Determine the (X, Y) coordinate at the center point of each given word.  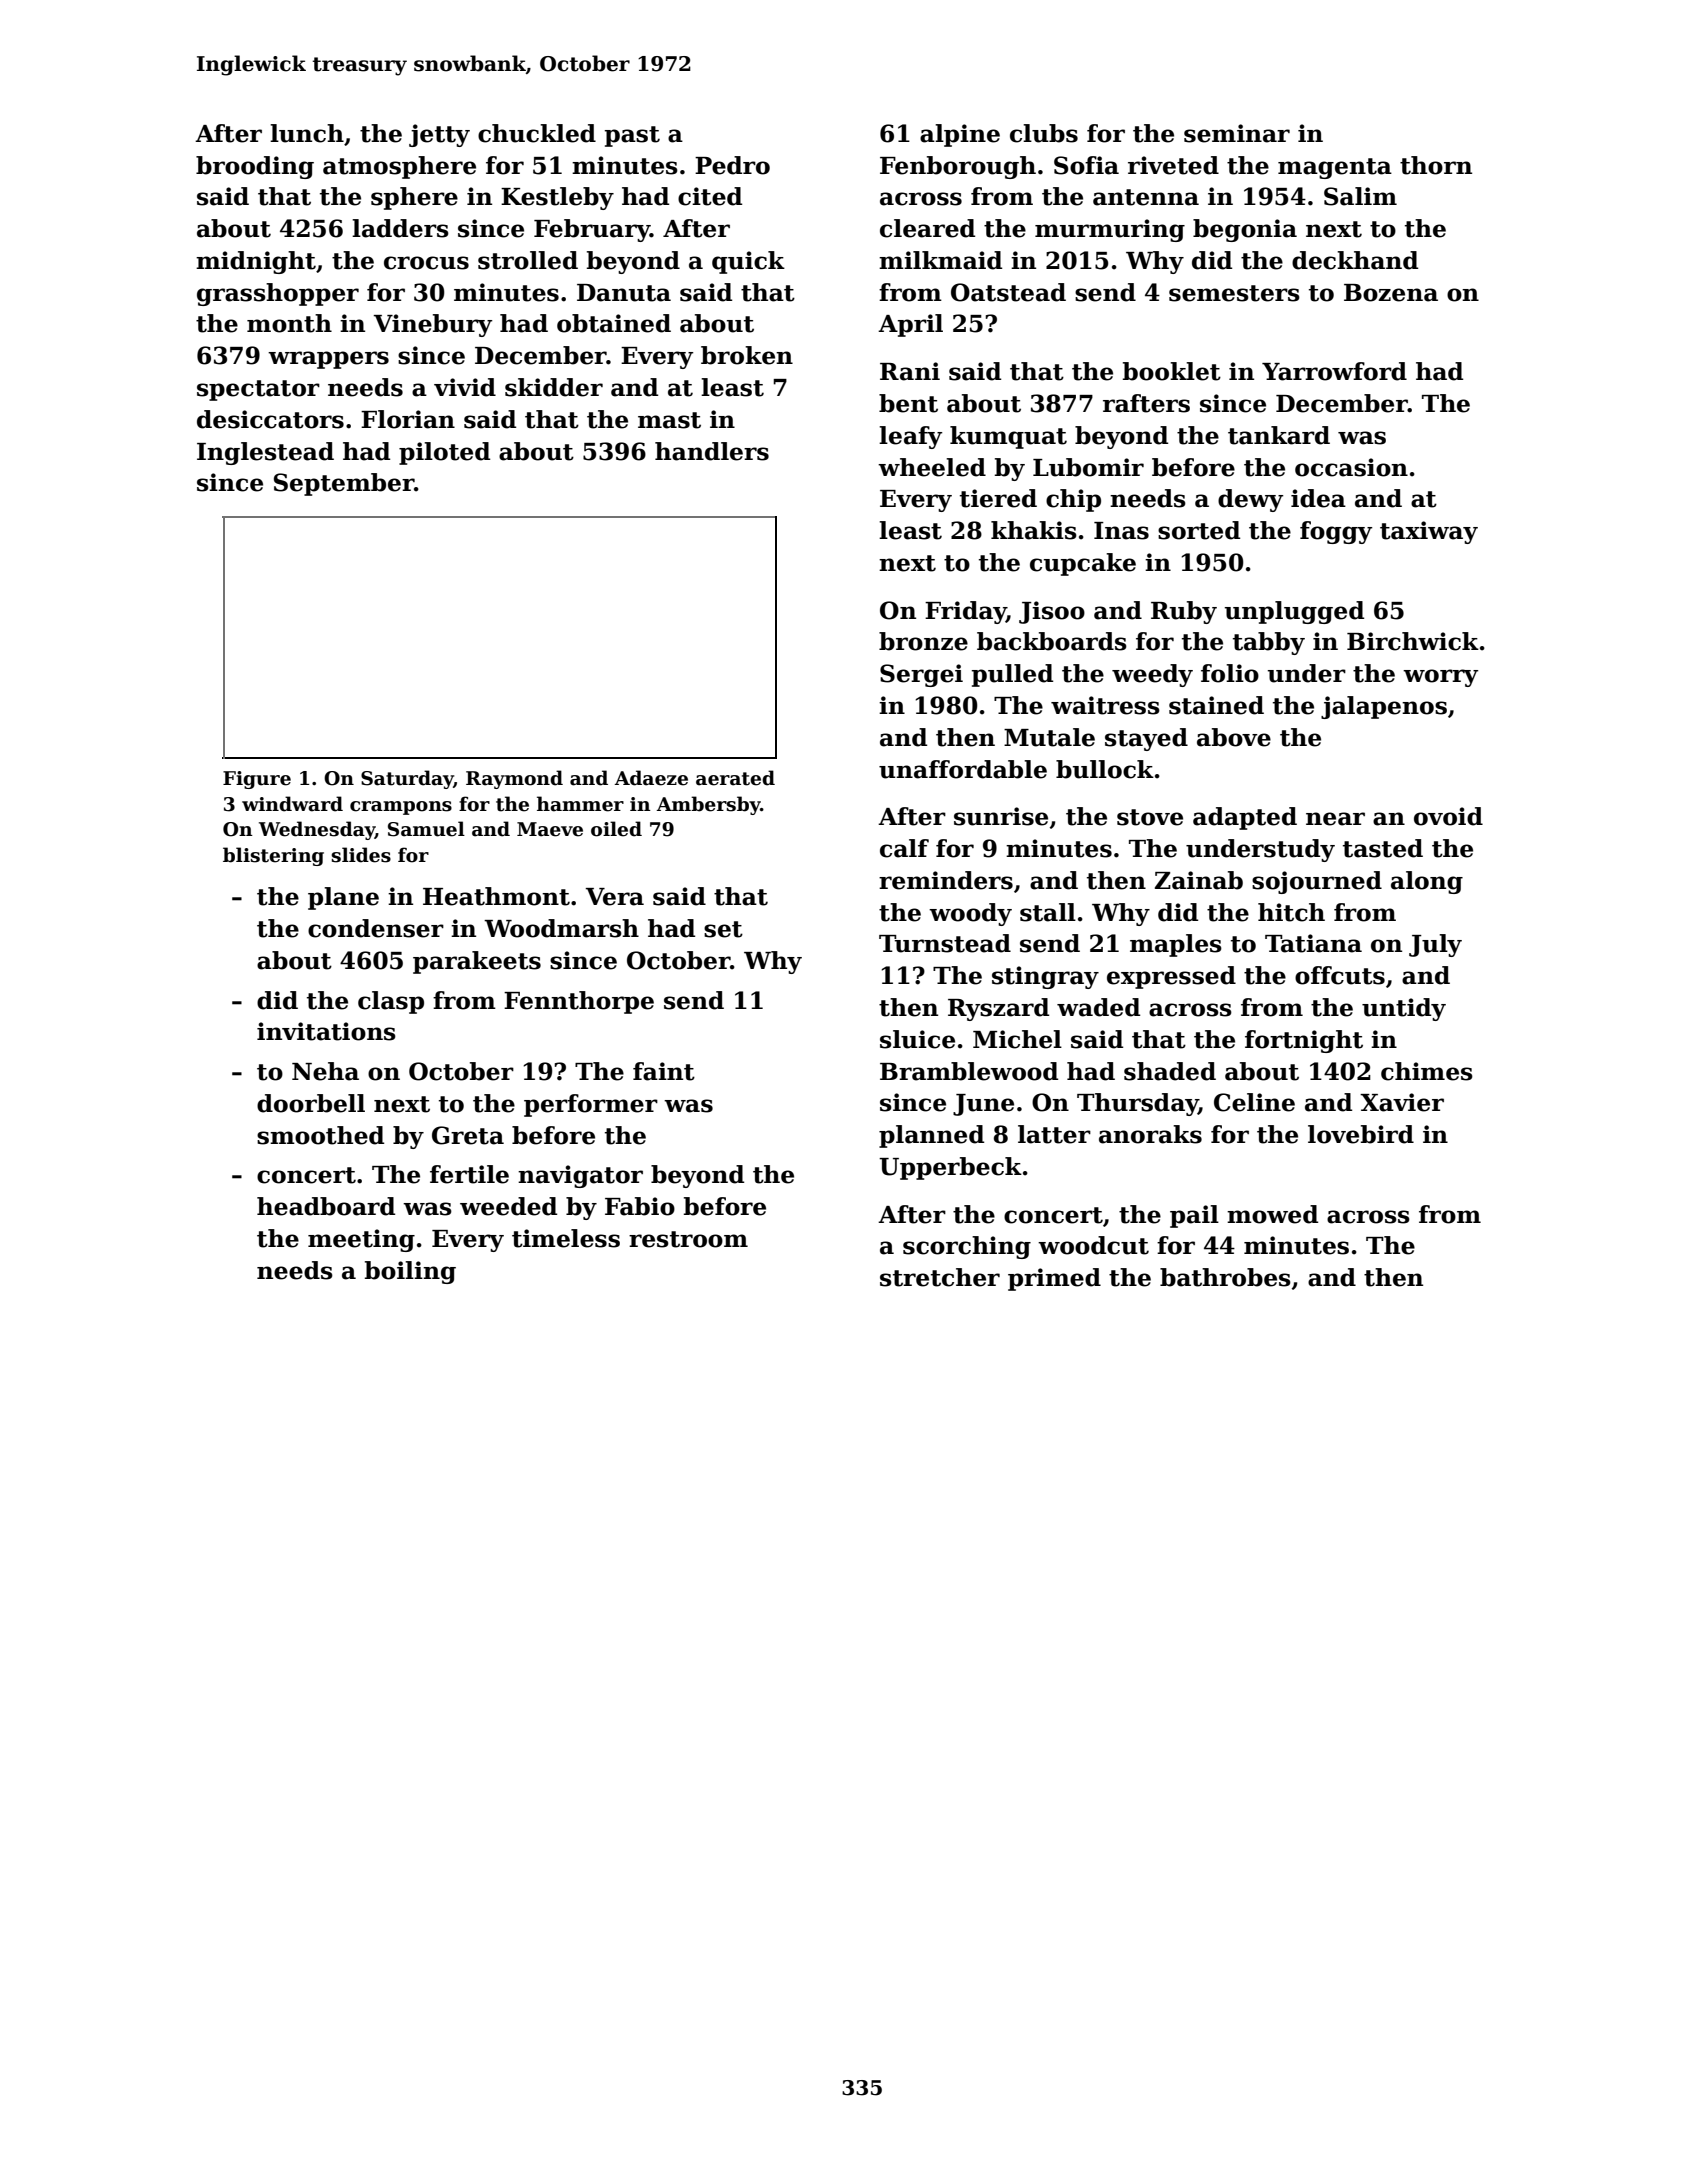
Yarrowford (1334, 371)
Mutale (1049, 737)
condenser (376, 928)
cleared (927, 228)
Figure (257, 780)
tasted (1383, 848)
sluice (917, 1039)
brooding (255, 167)
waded (1098, 1007)
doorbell (311, 1103)
